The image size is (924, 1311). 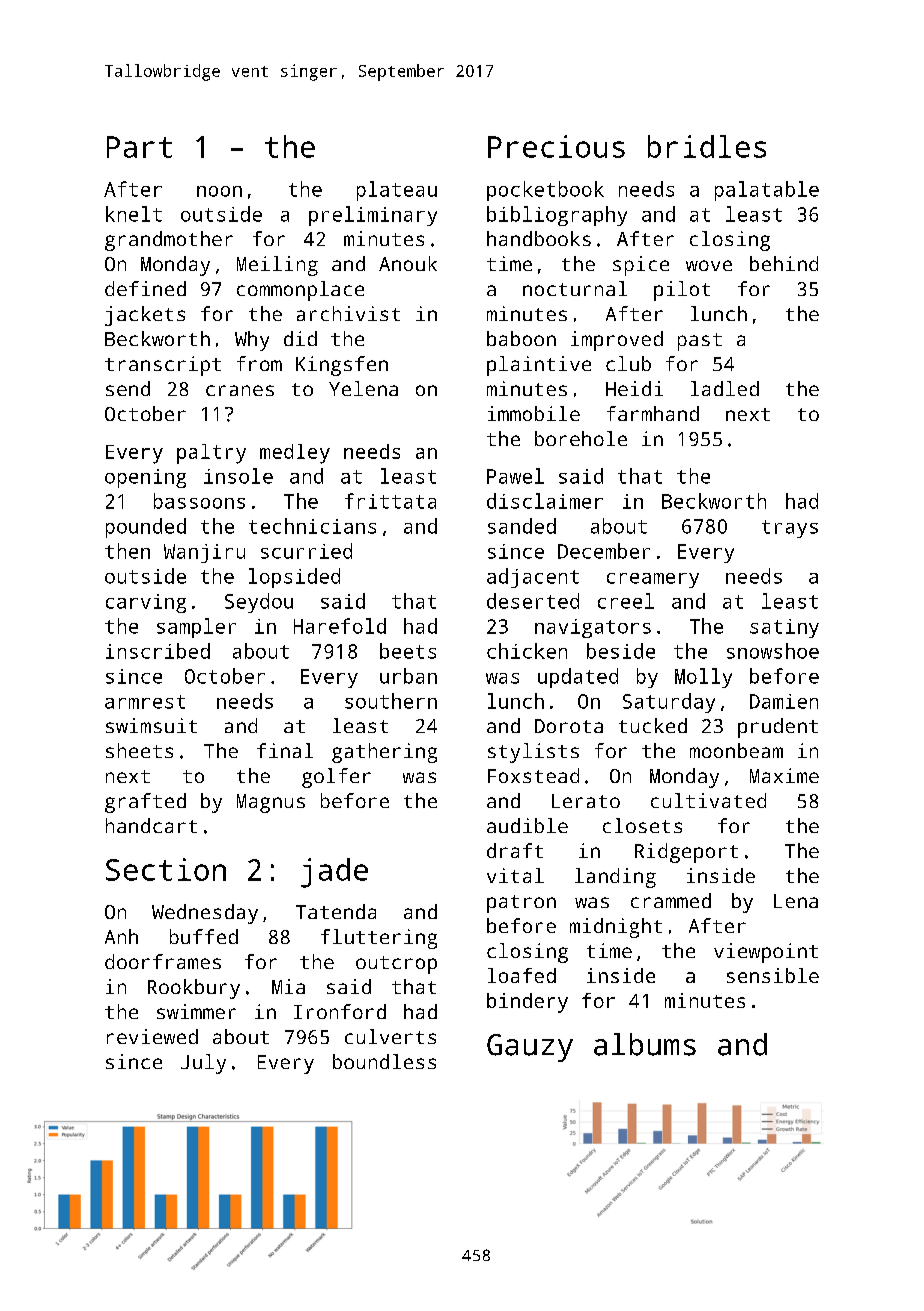 What do you see at coordinates (128, 388) in the screenshot?
I see `send` at bounding box center [128, 388].
